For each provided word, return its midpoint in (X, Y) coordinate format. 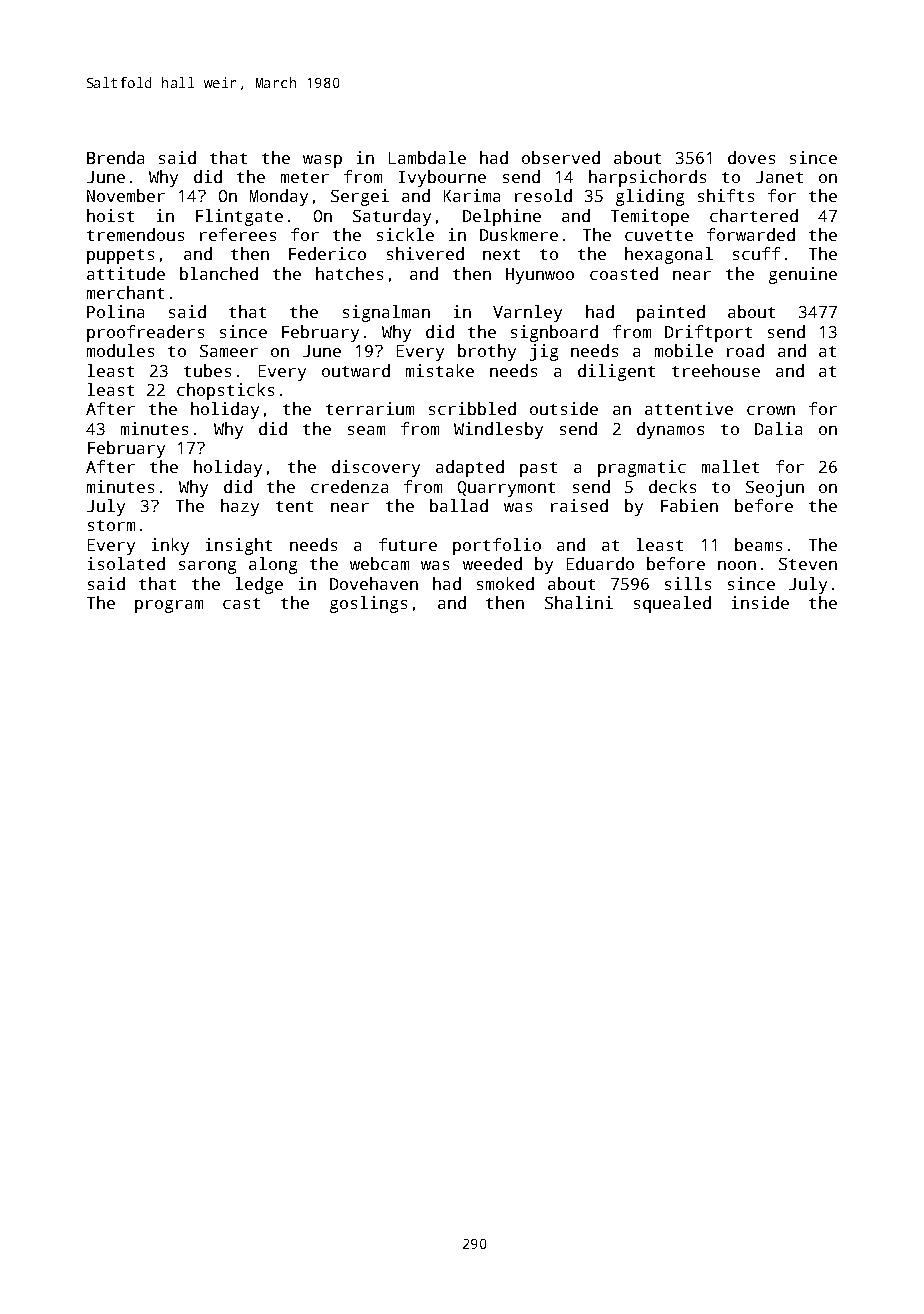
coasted (624, 273)
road (745, 350)
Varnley (527, 313)
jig (544, 352)
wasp (322, 161)
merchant (125, 292)
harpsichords (647, 178)
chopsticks (225, 391)
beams (758, 544)
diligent (616, 372)
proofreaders (145, 333)
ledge (259, 585)
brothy (487, 352)
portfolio (497, 546)
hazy (240, 507)
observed (561, 157)
